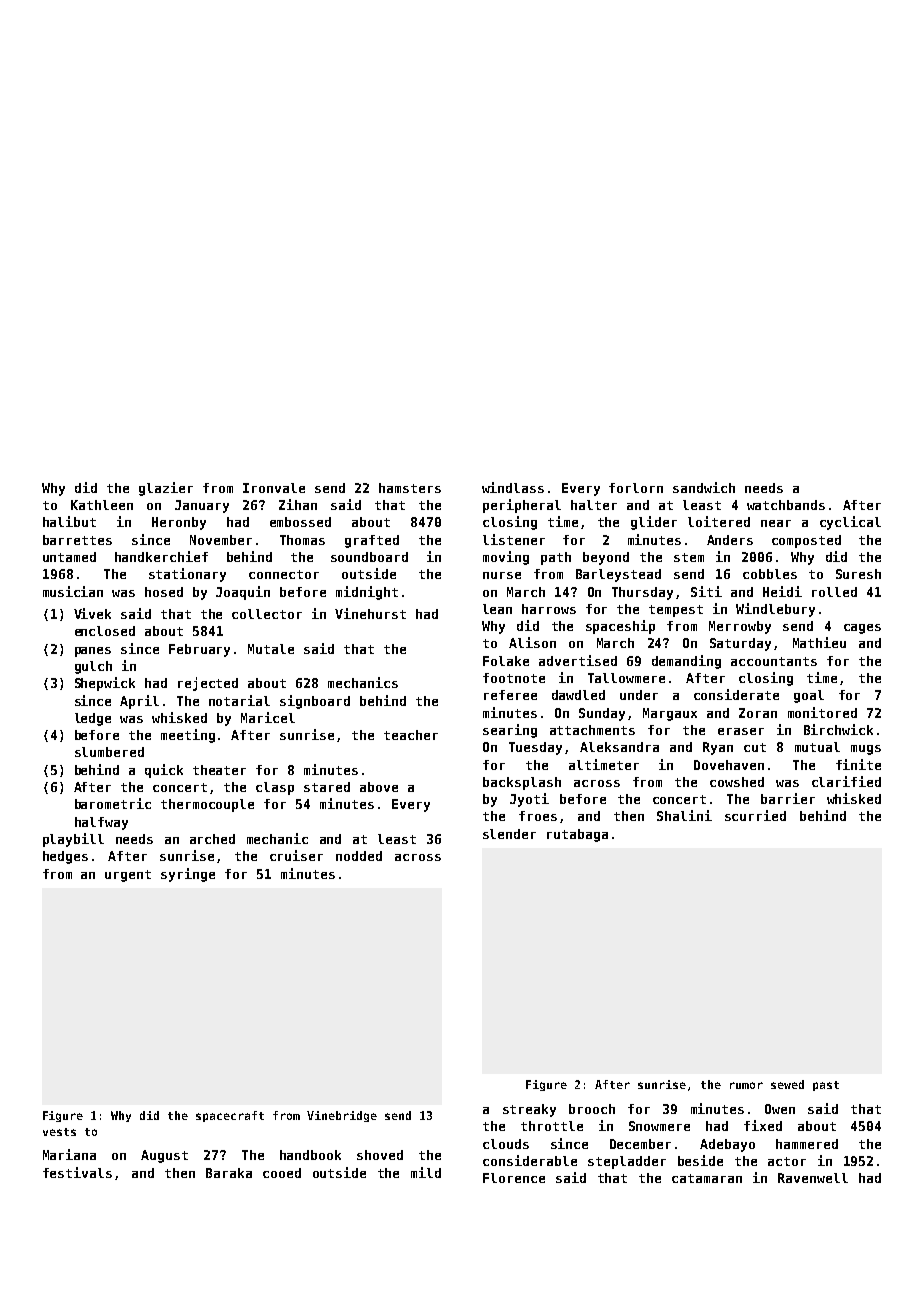  What do you see at coordinates (510, 695) in the screenshot?
I see `referee` at bounding box center [510, 695].
